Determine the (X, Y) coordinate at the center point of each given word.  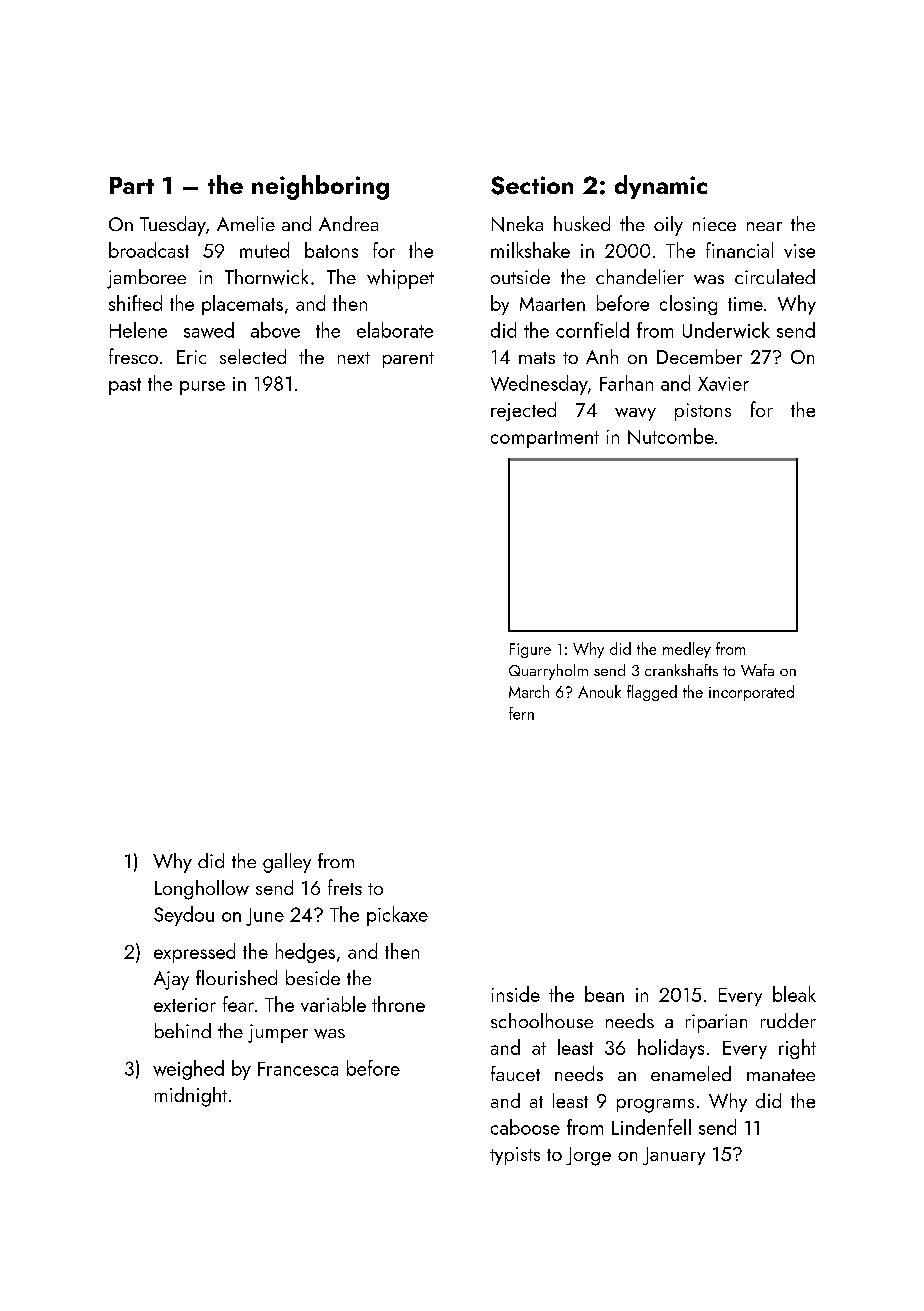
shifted (135, 303)
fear (238, 1004)
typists (515, 1156)
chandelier (640, 276)
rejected (523, 411)
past (125, 386)
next (354, 358)
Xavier (723, 384)
